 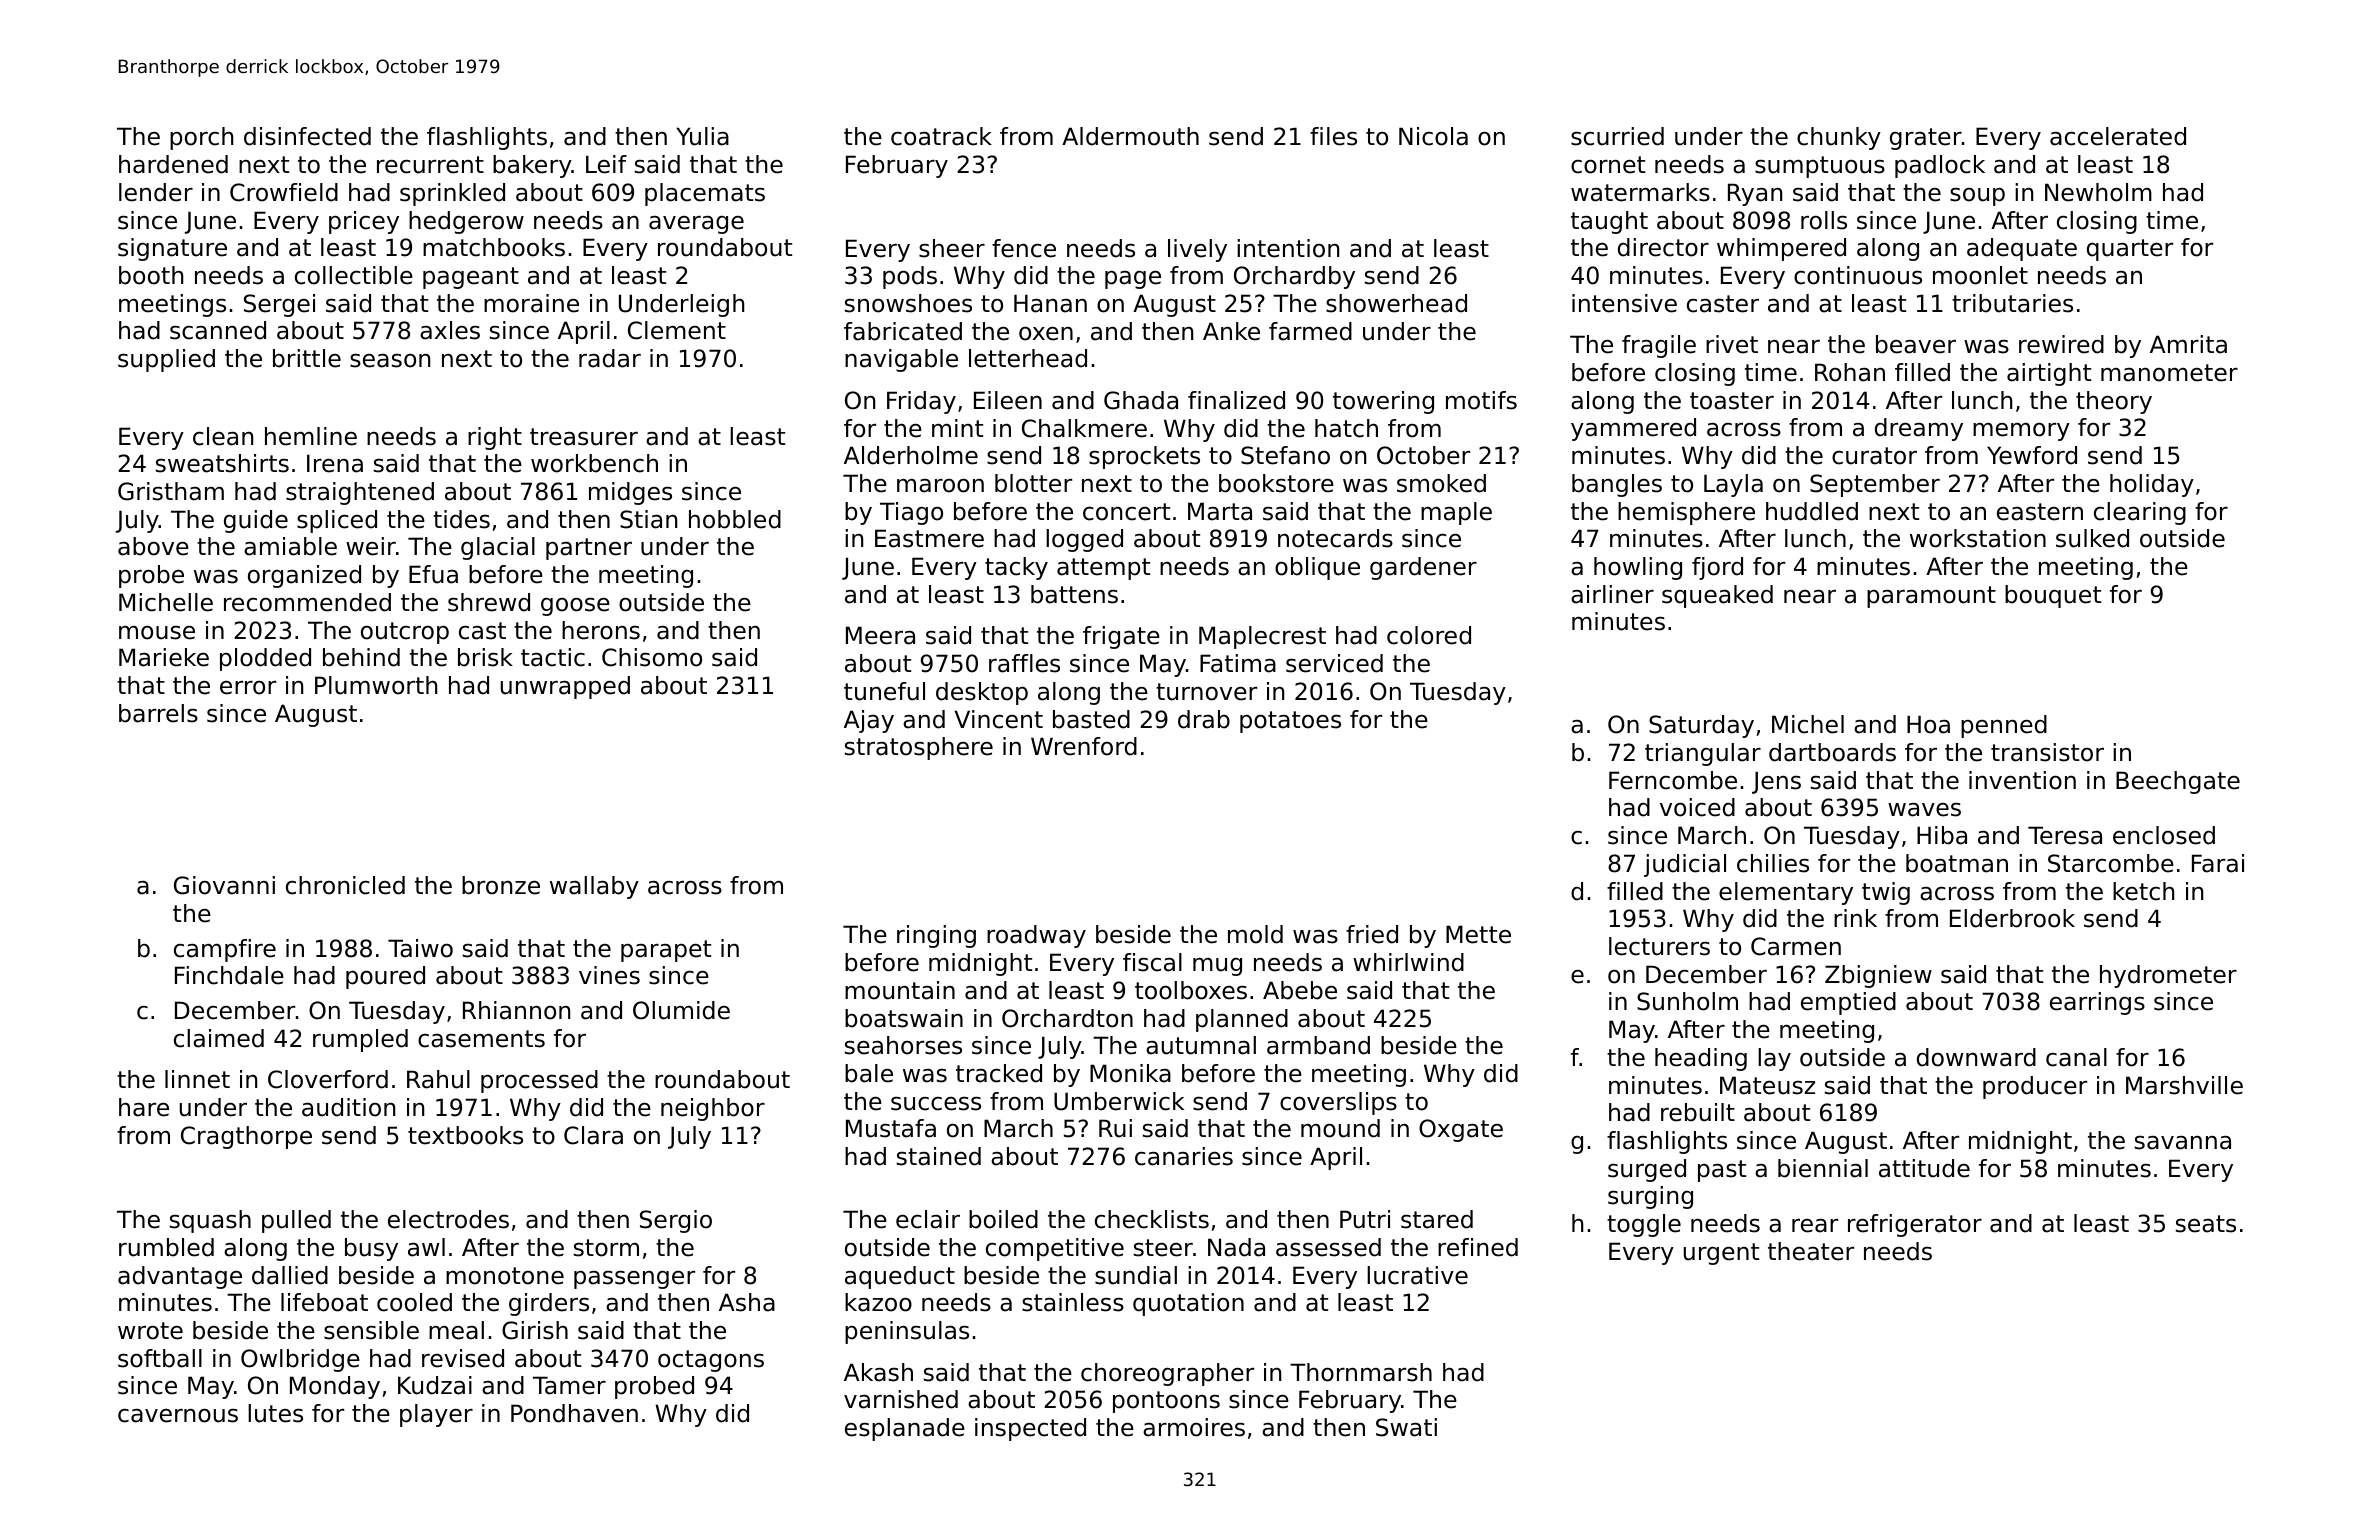 What do you see at coordinates (681, 1010) in the document?
I see `Olumide` at bounding box center [681, 1010].
